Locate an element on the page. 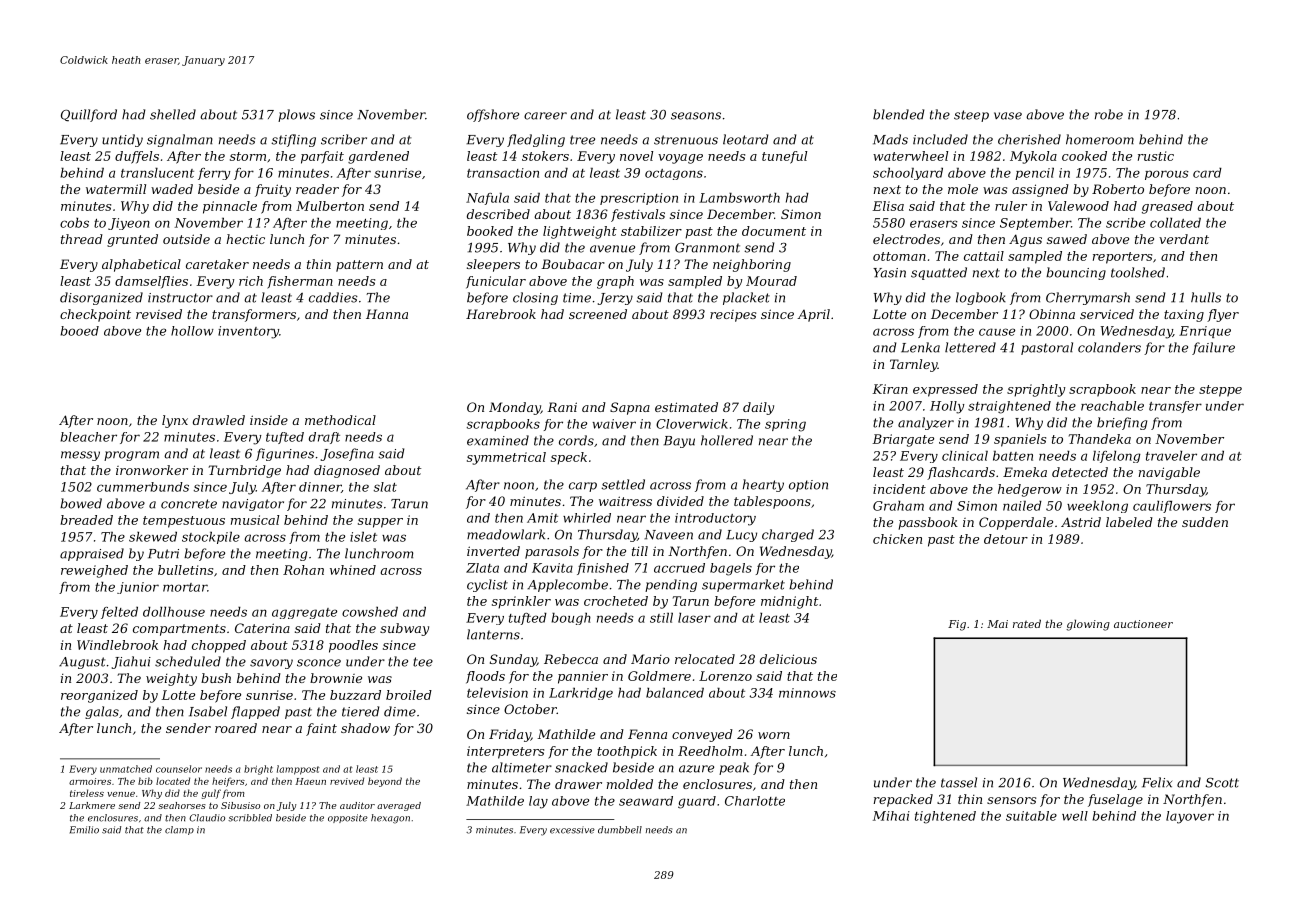  recipes is located at coordinates (733, 316).
